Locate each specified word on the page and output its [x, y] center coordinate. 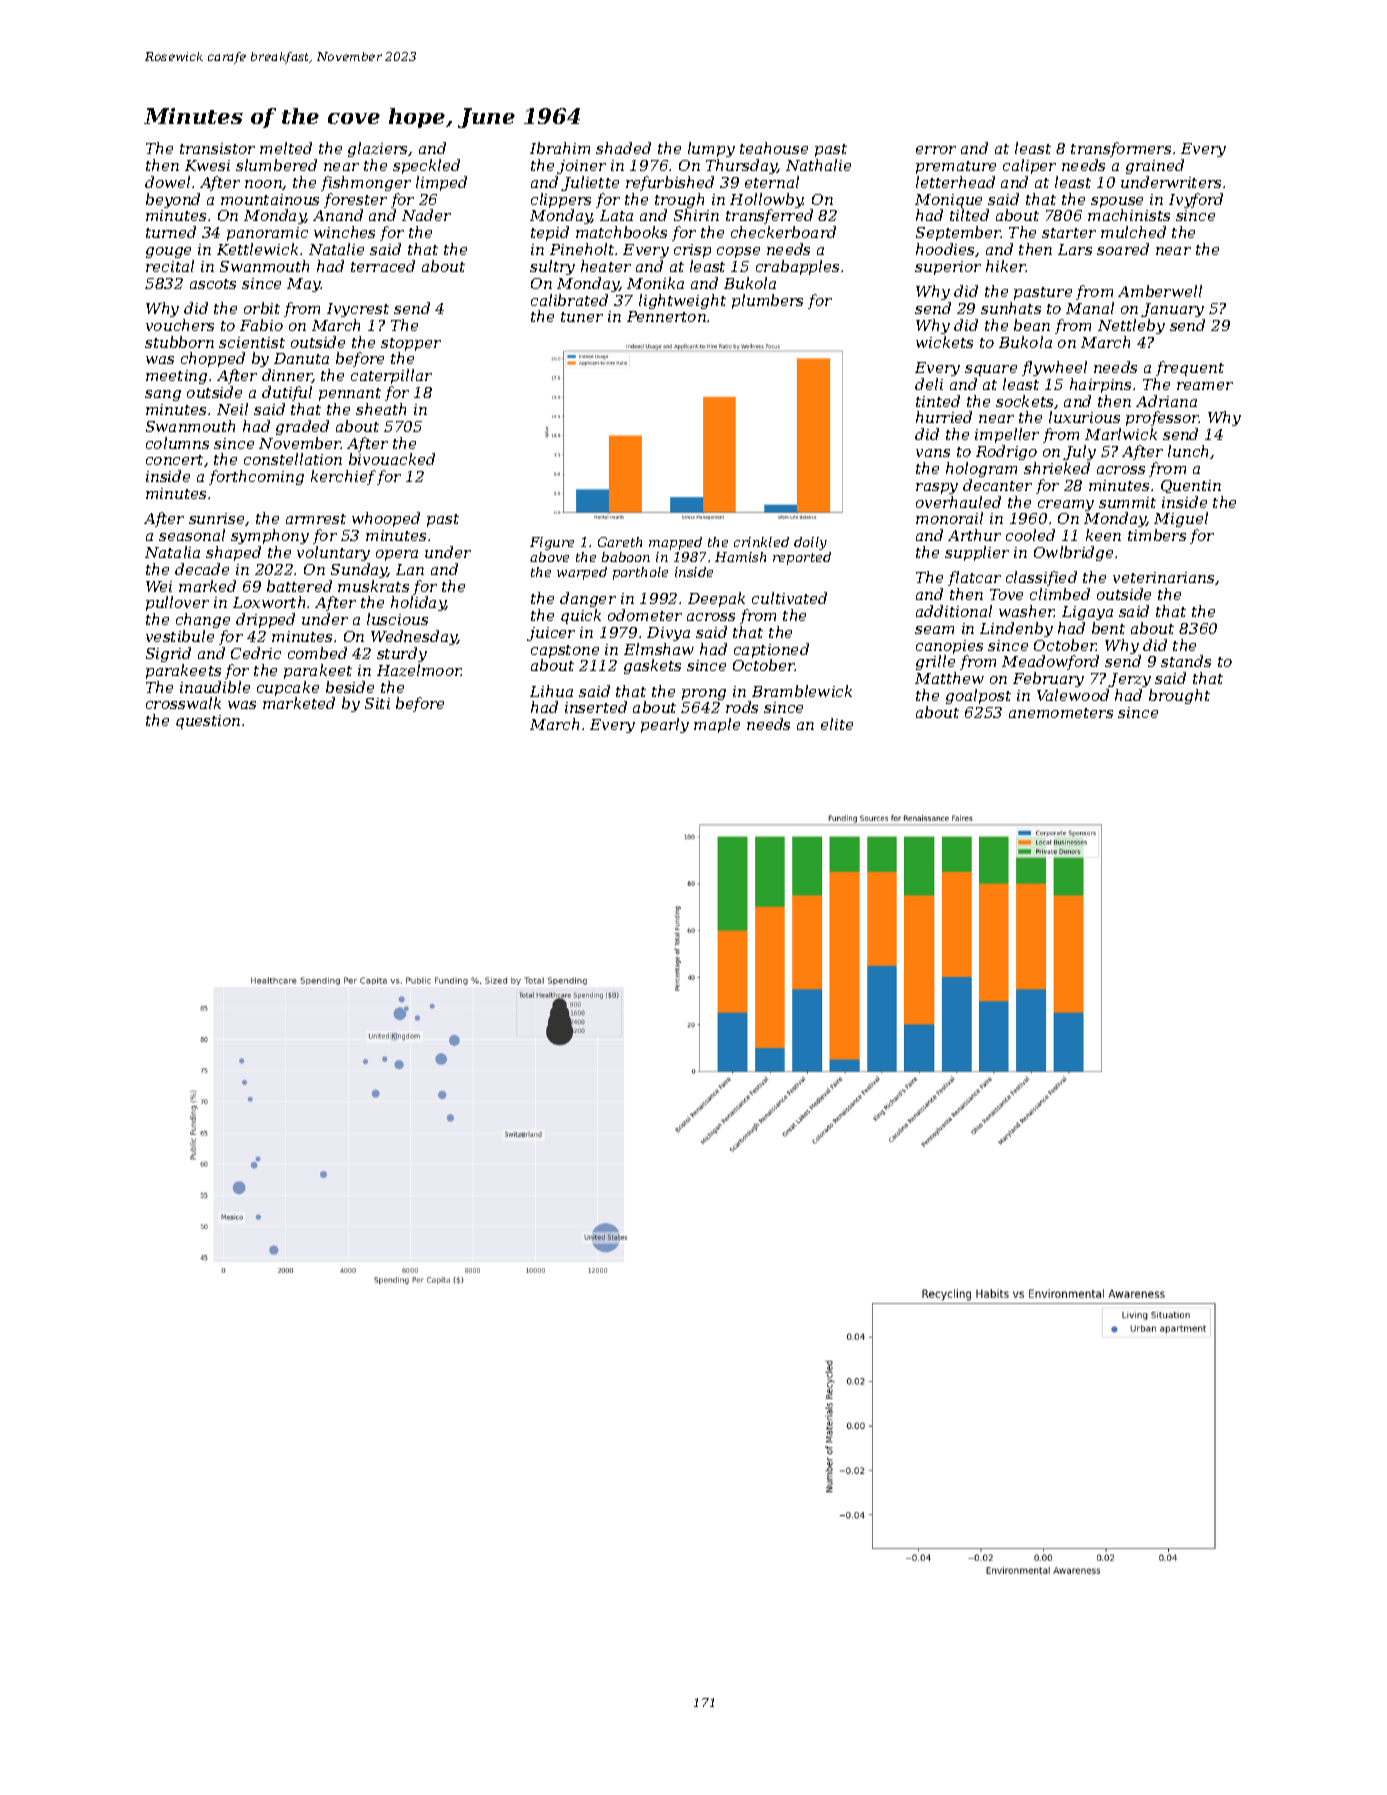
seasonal [192, 535]
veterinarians [1163, 577]
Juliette [590, 183]
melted [286, 148]
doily [810, 543]
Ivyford [1196, 200]
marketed [299, 703]
